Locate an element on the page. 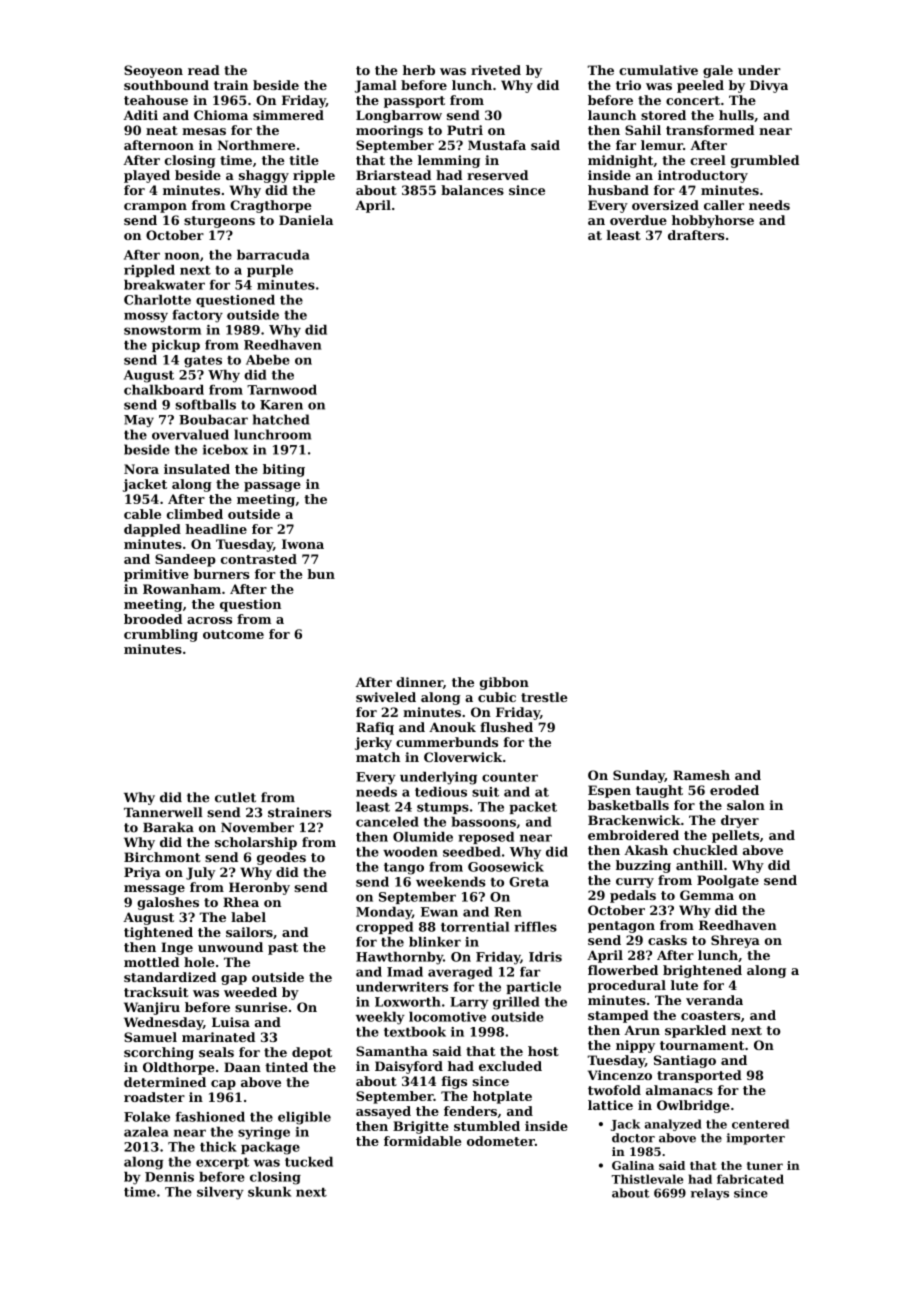 Image resolution: width=924 pixels, height=1308 pixels. odometer is located at coordinates (501, 1141).
